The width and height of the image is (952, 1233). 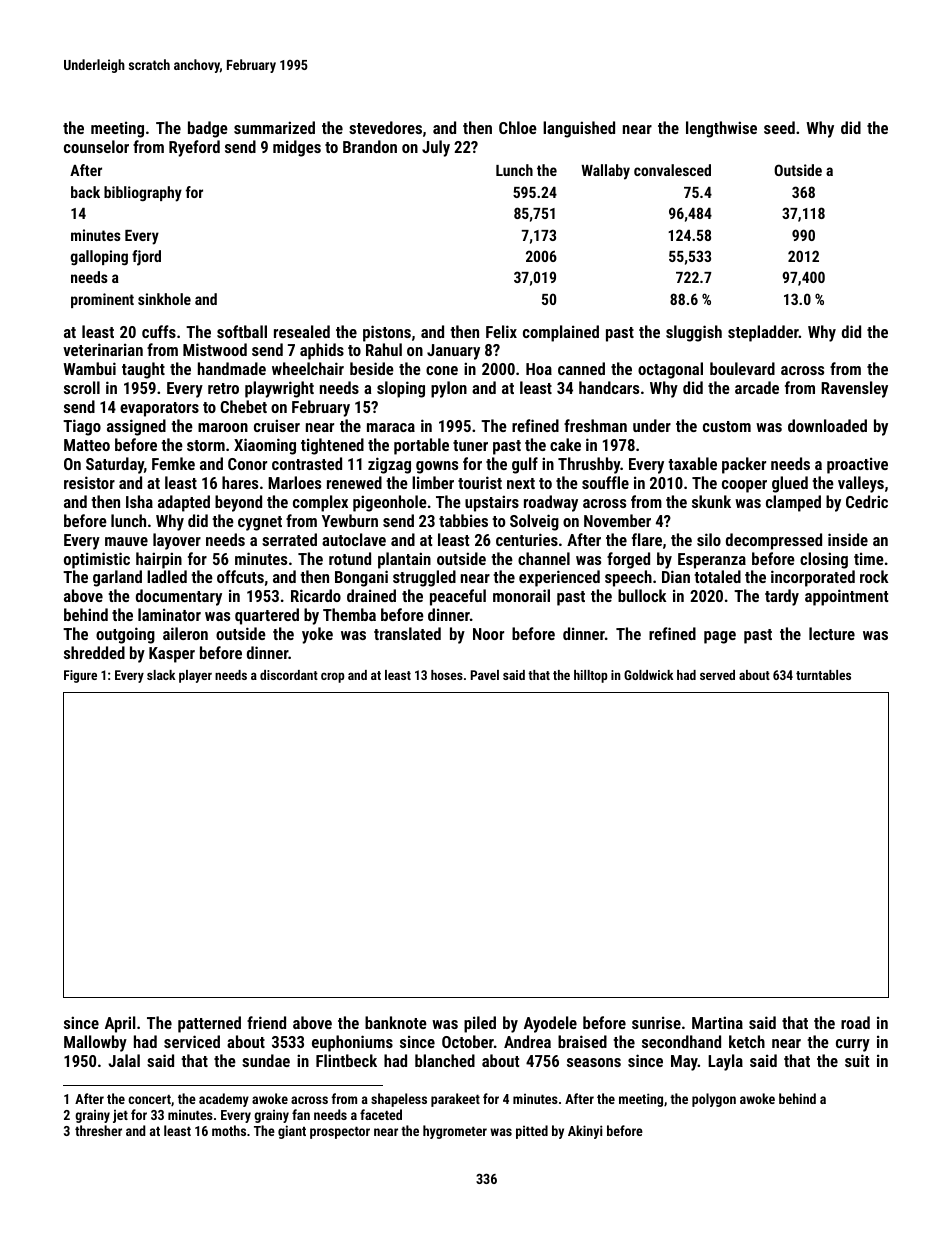 I want to click on convalesced, so click(x=672, y=170).
